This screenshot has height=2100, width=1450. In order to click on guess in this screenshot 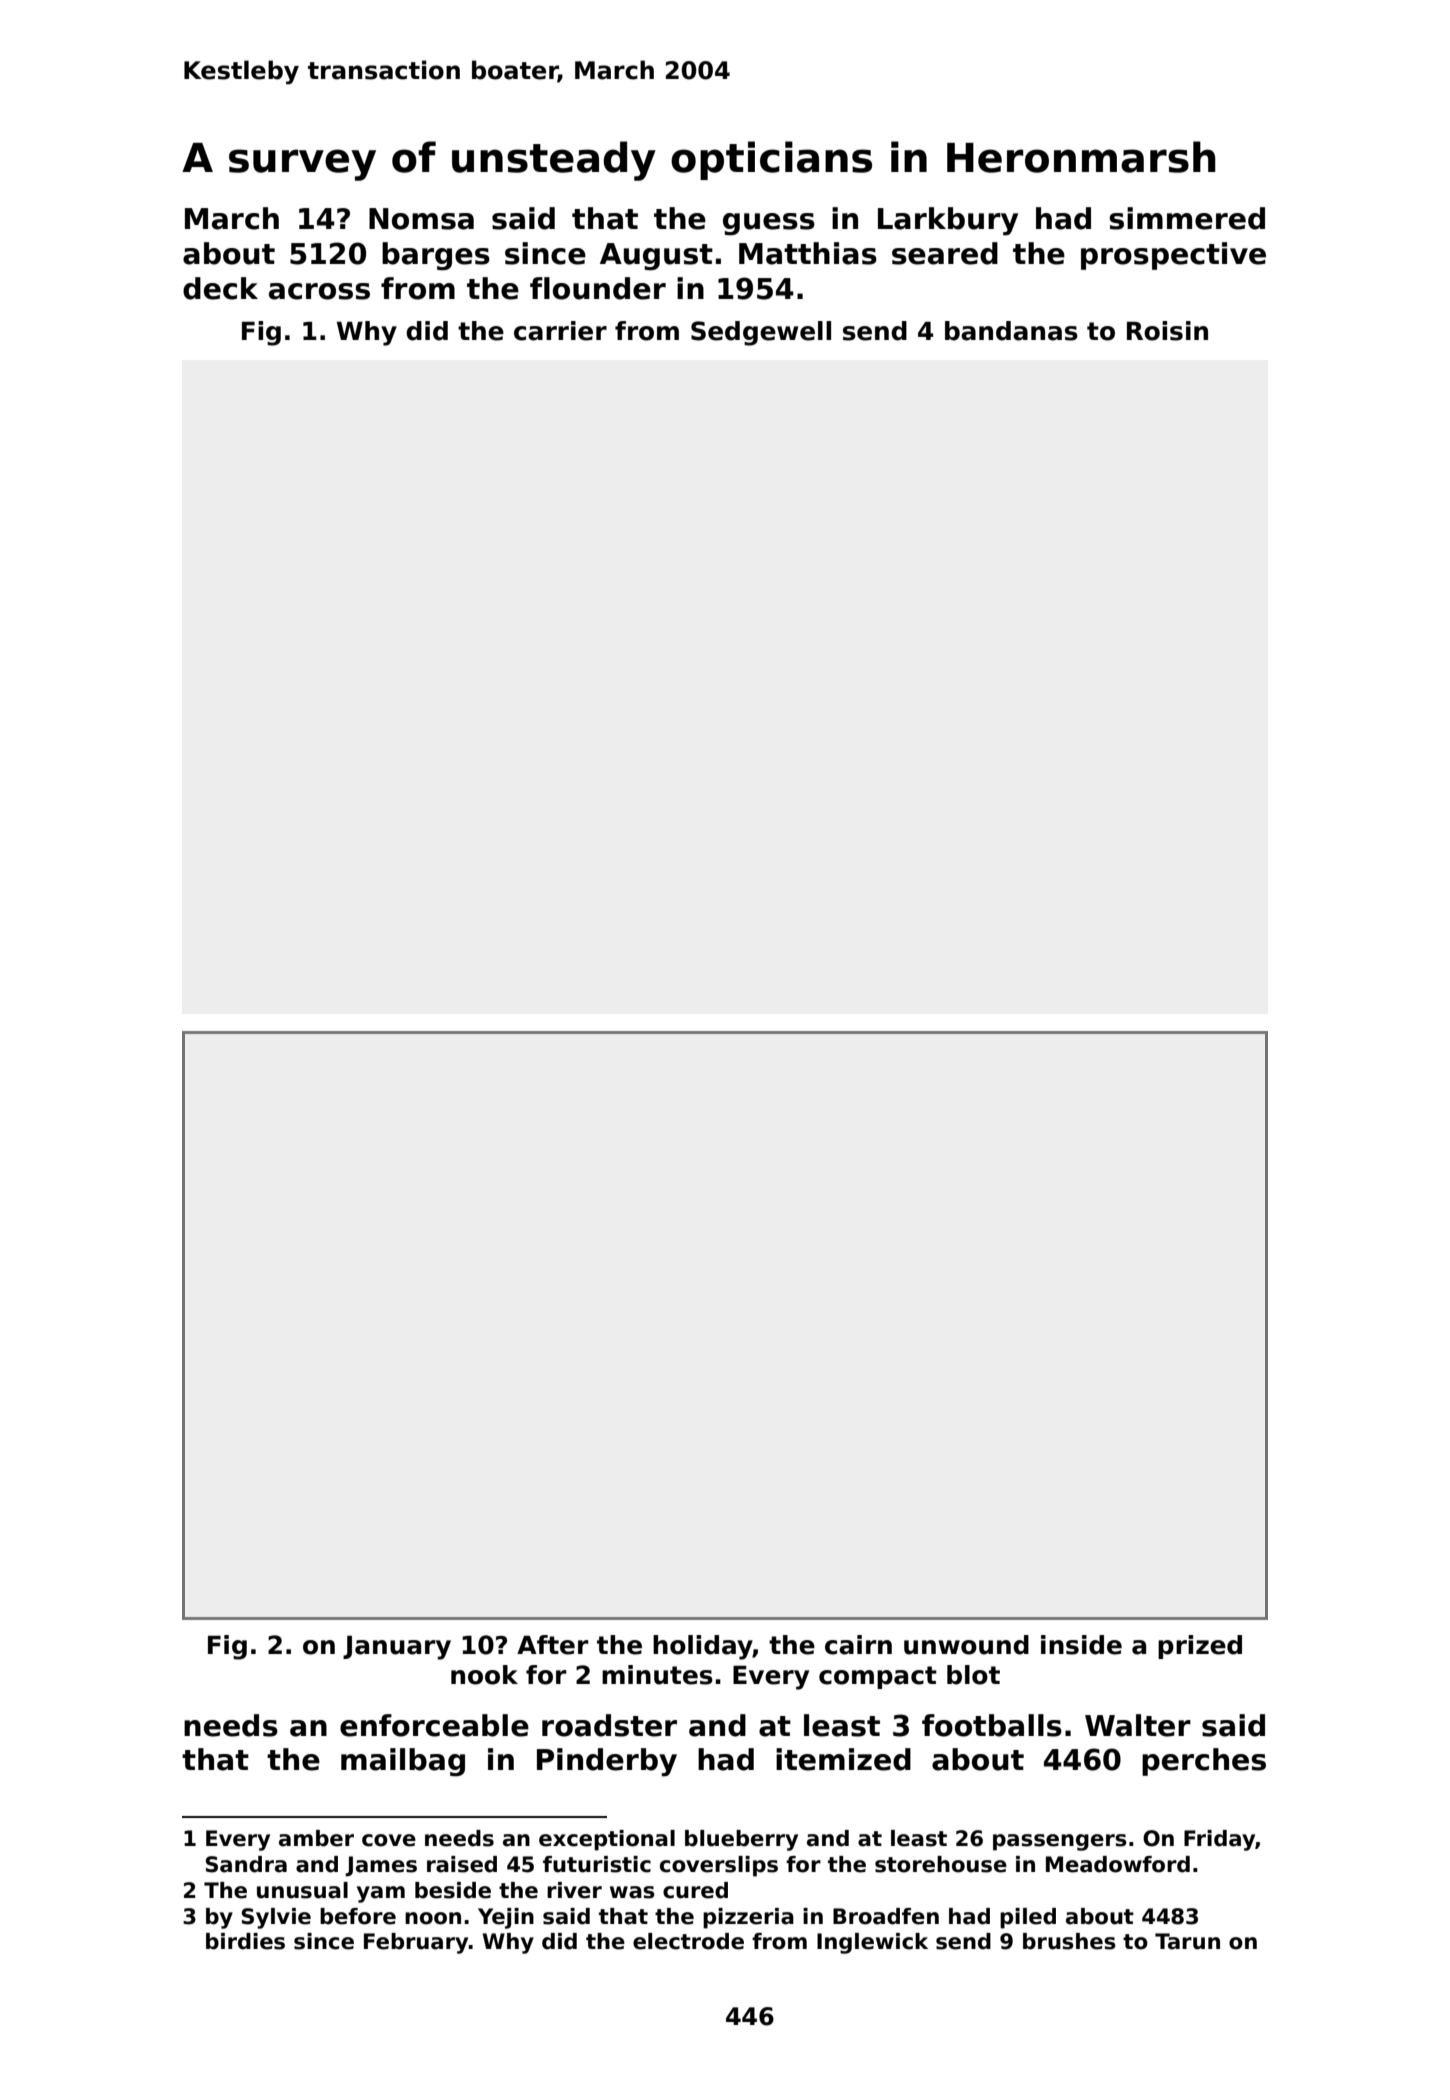, I will do `click(769, 224)`.
